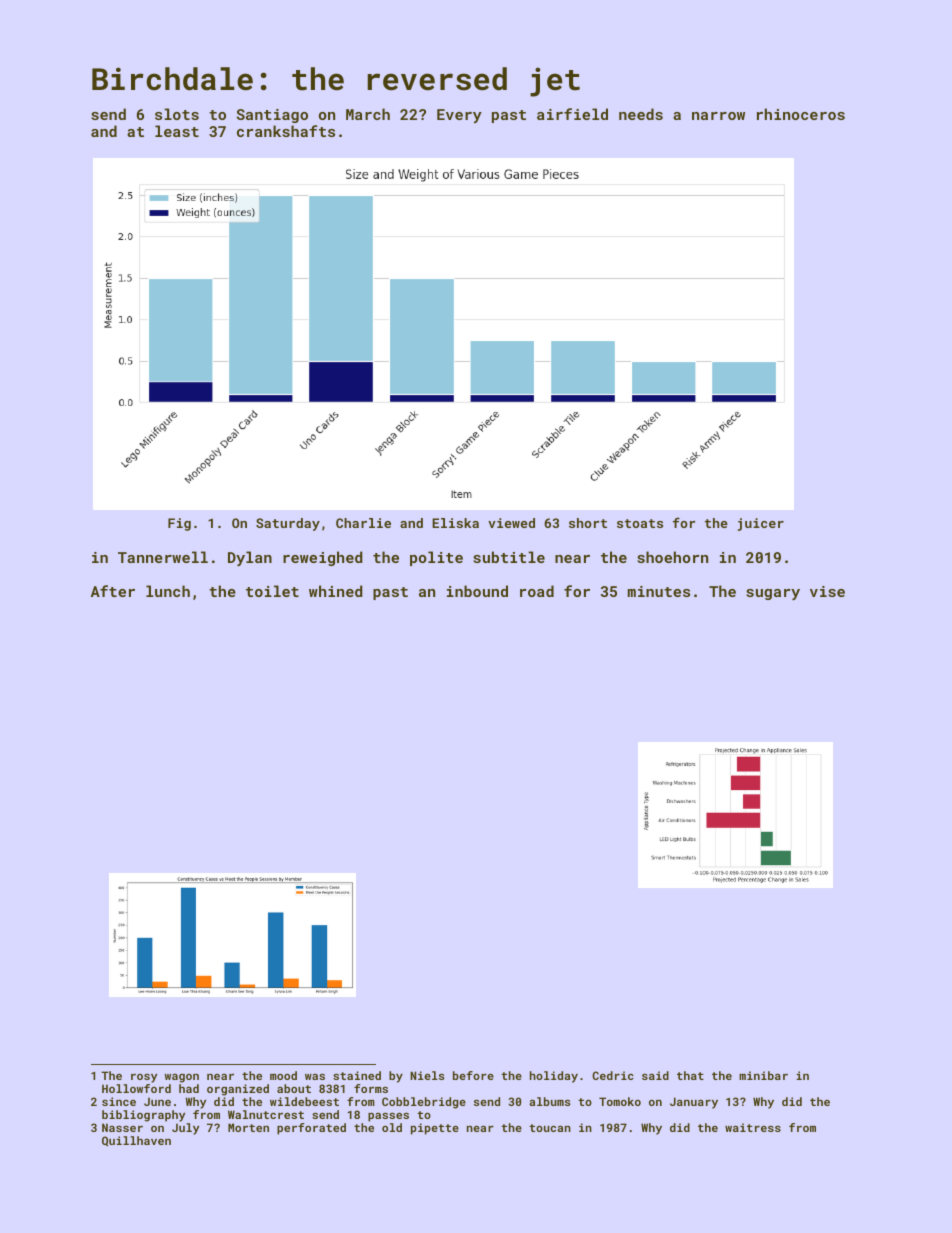  Describe the element at coordinates (477, 591) in the image. I see `inbound` at that location.
